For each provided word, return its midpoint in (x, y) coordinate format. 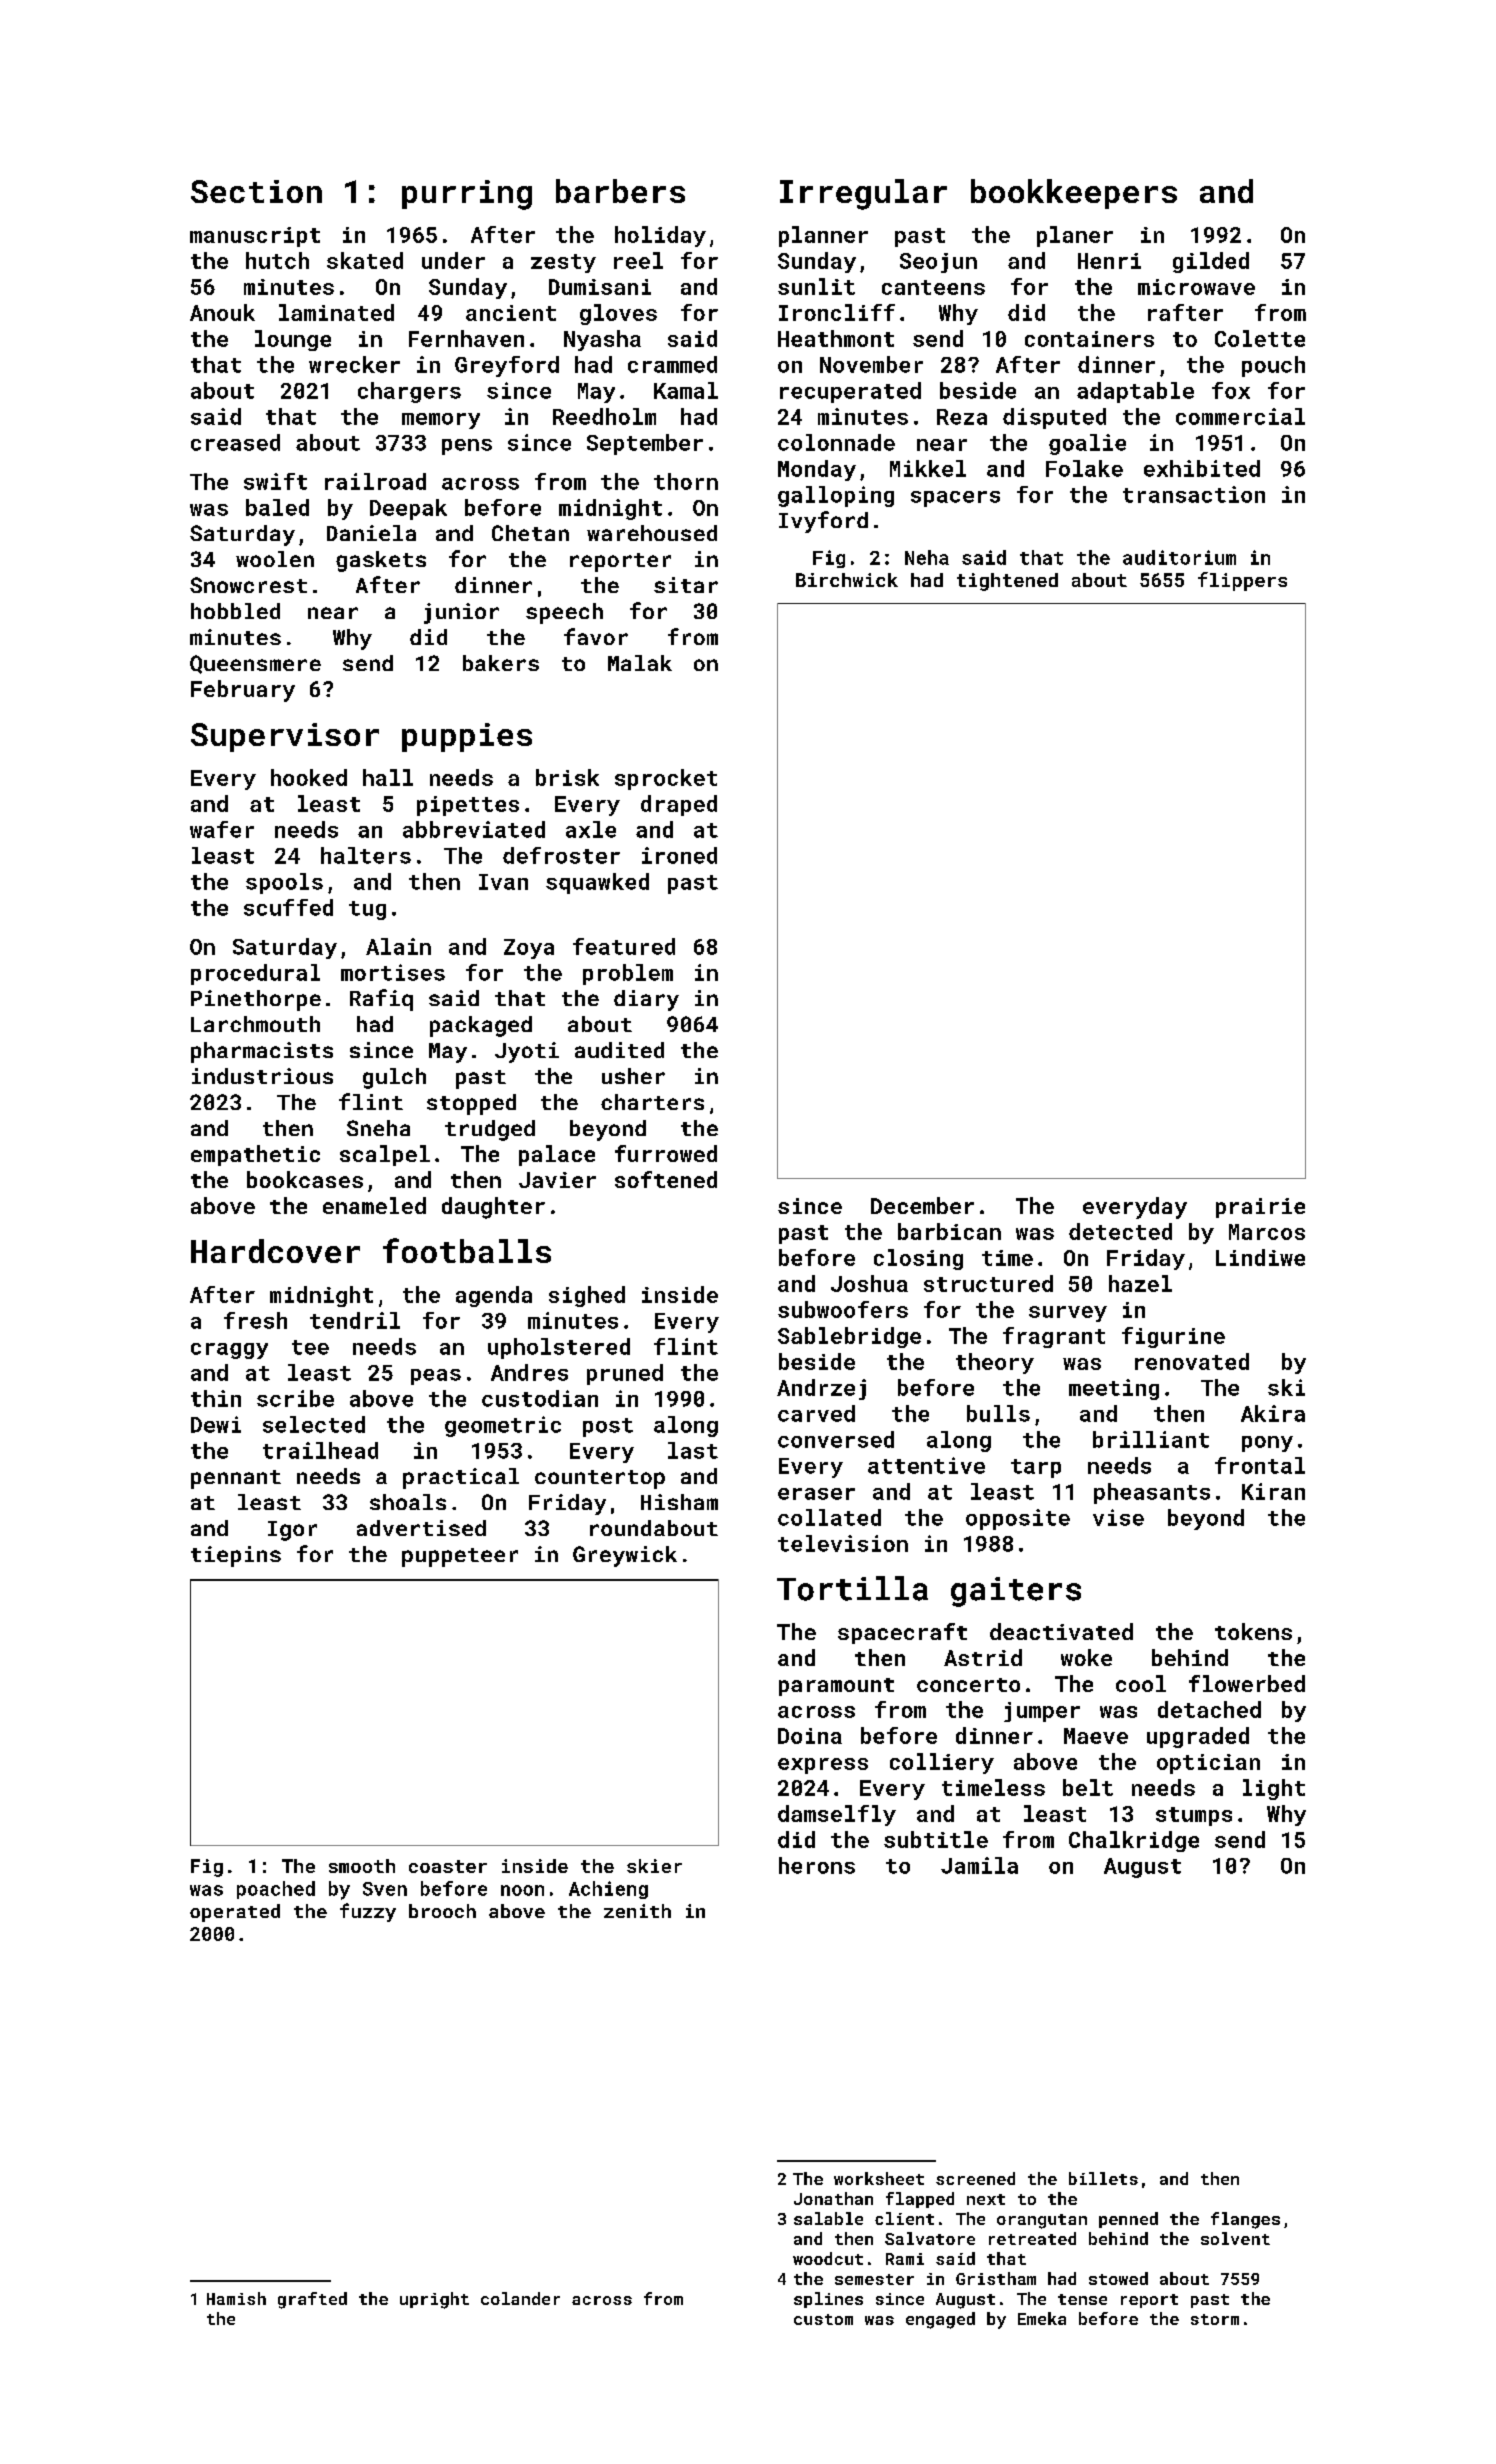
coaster (448, 1866)
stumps (1194, 1816)
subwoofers (843, 1309)
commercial (1240, 416)
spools (284, 883)
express (823, 1766)
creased (235, 442)
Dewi (216, 1424)
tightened (1007, 582)
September (645, 444)
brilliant (1151, 1439)
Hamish (236, 2298)
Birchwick (847, 580)
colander (520, 2298)
